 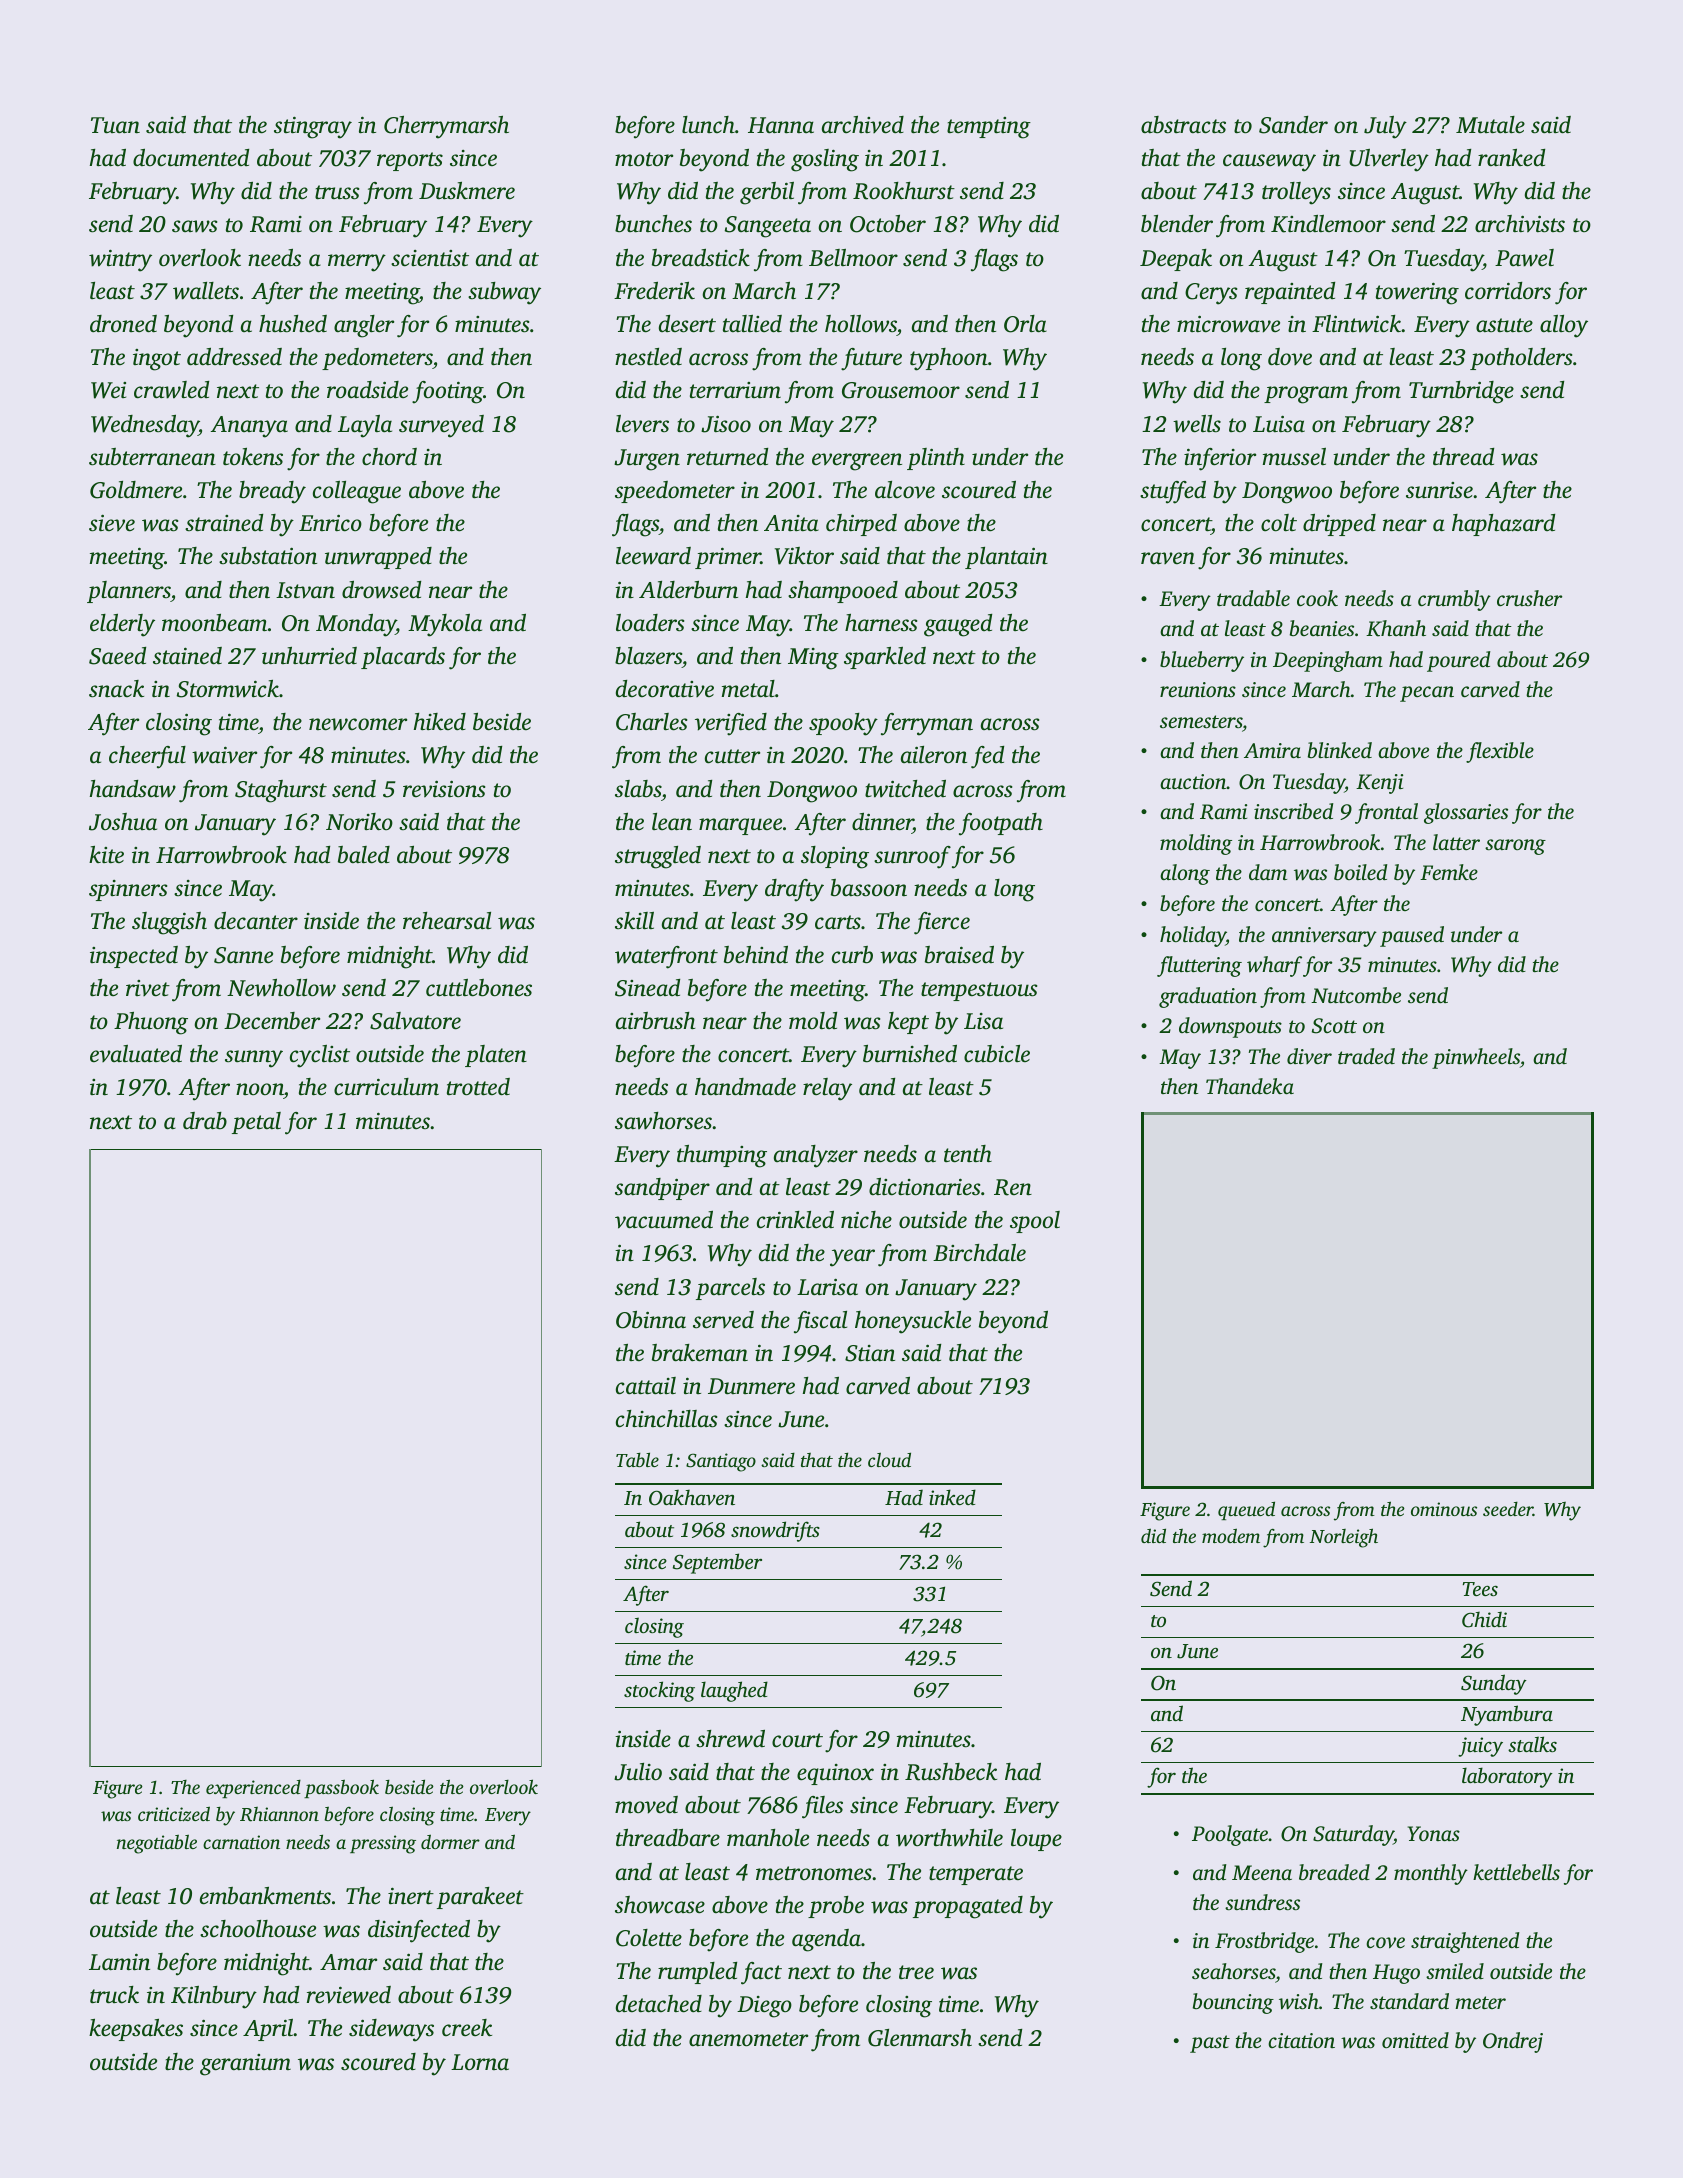 What do you see at coordinates (253, 1789) in the screenshot?
I see `experienced` at bounding box center [253, 1789].
